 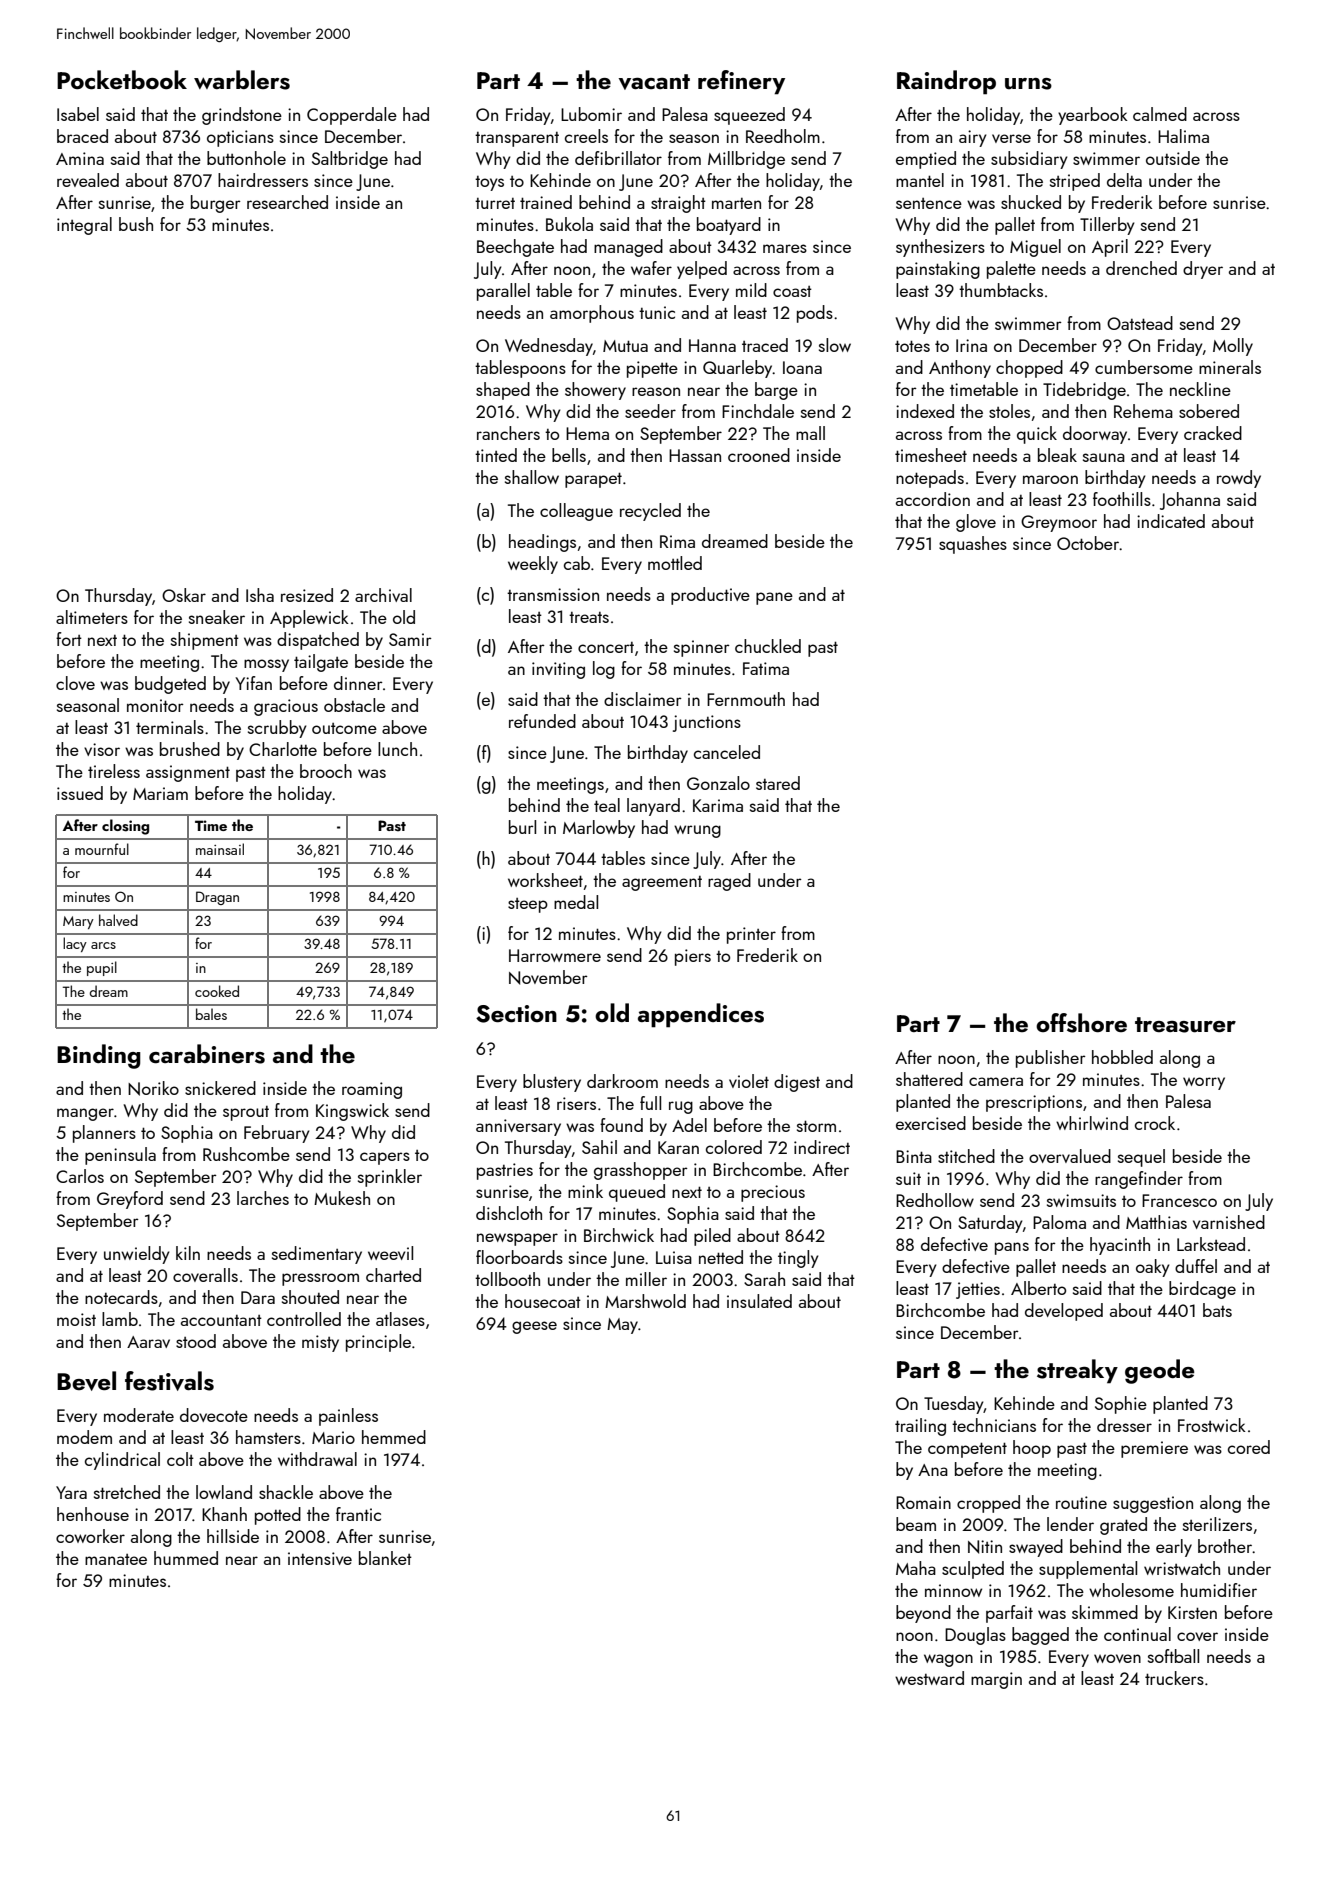 What do you see at coordinates (1173, 158) in the screenshot?
I see `outside` at bounding box center [1173, 158].
